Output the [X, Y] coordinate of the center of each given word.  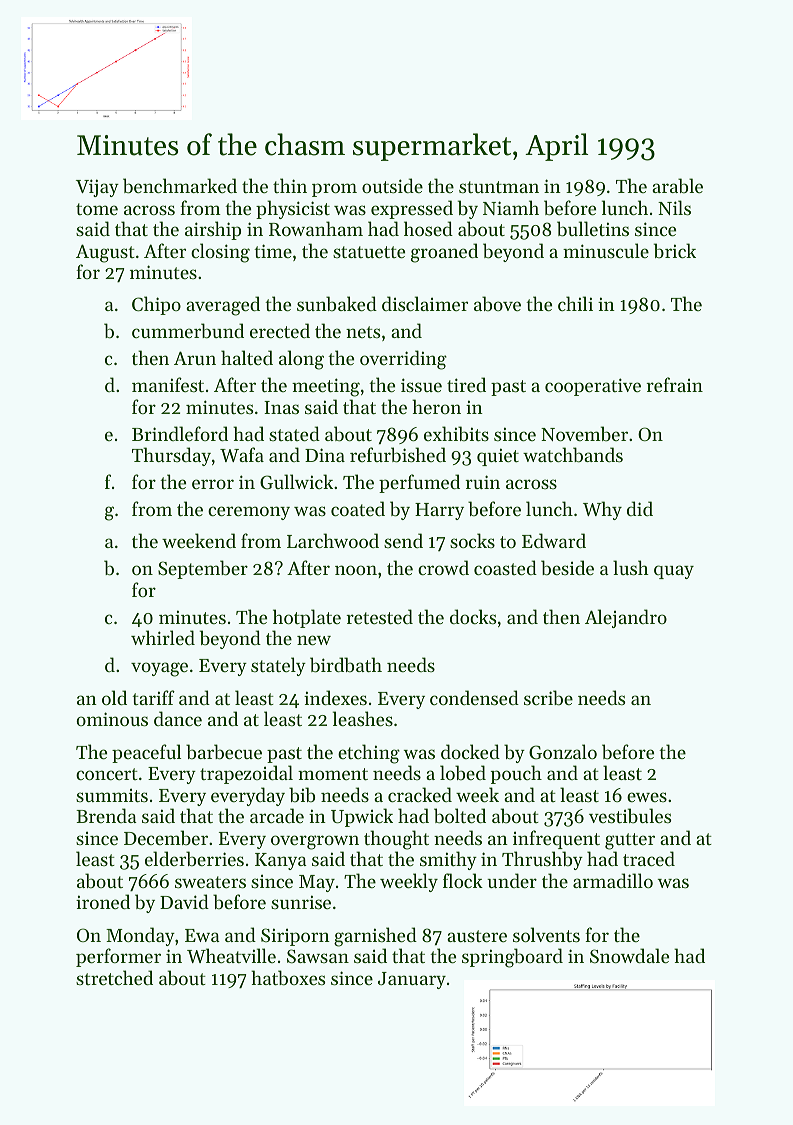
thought [396, 840]
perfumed [419, 483]
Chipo [156, 305]
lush [631, 567]
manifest [168, 384]
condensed [474, 697]
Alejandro [626, 618]
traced [649, 858]
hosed [428, 228]
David [184, 901]
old [114, 697]
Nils [674, 207]
